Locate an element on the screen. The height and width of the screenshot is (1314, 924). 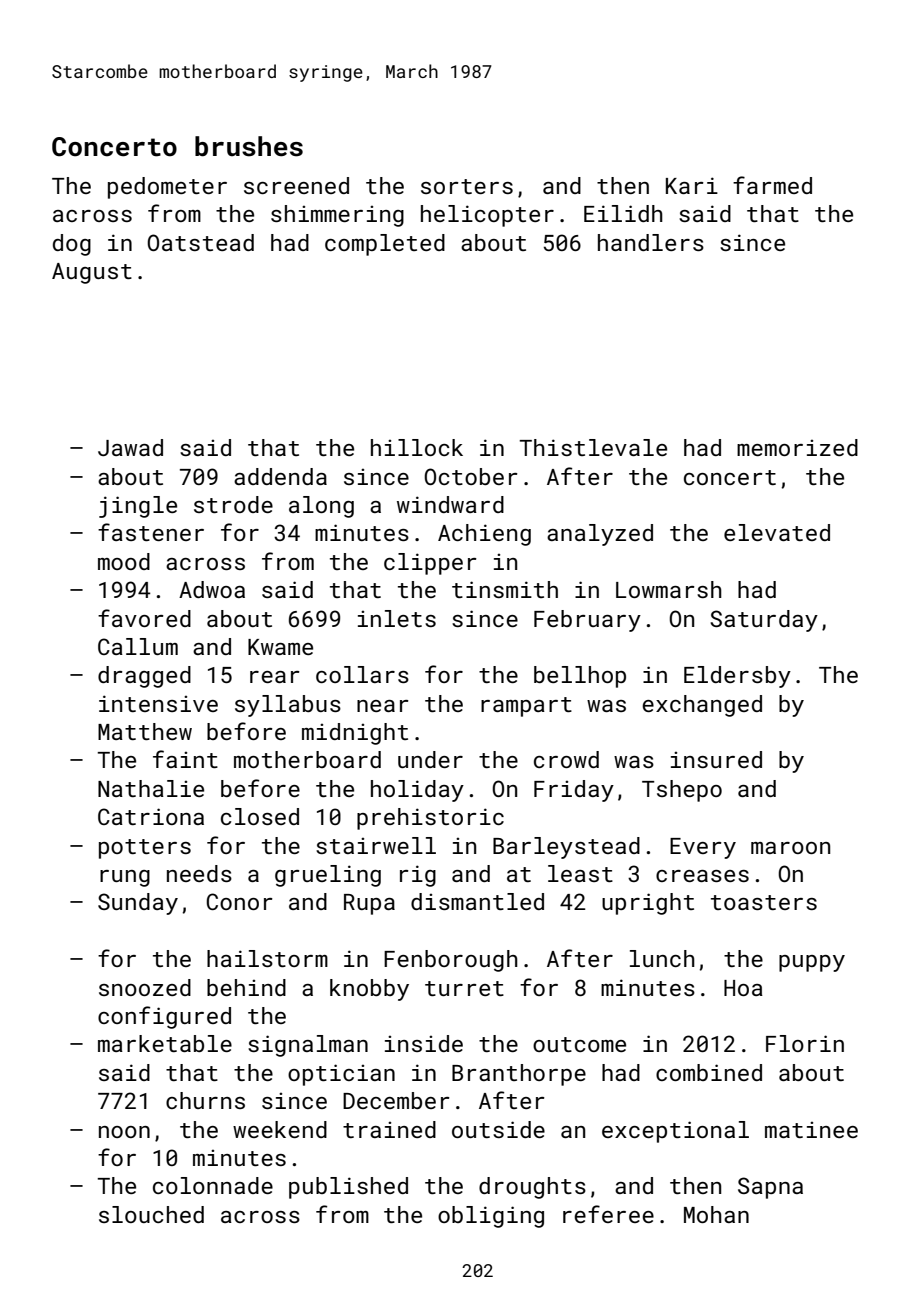
farmed is located at coordinates (772, 185).
